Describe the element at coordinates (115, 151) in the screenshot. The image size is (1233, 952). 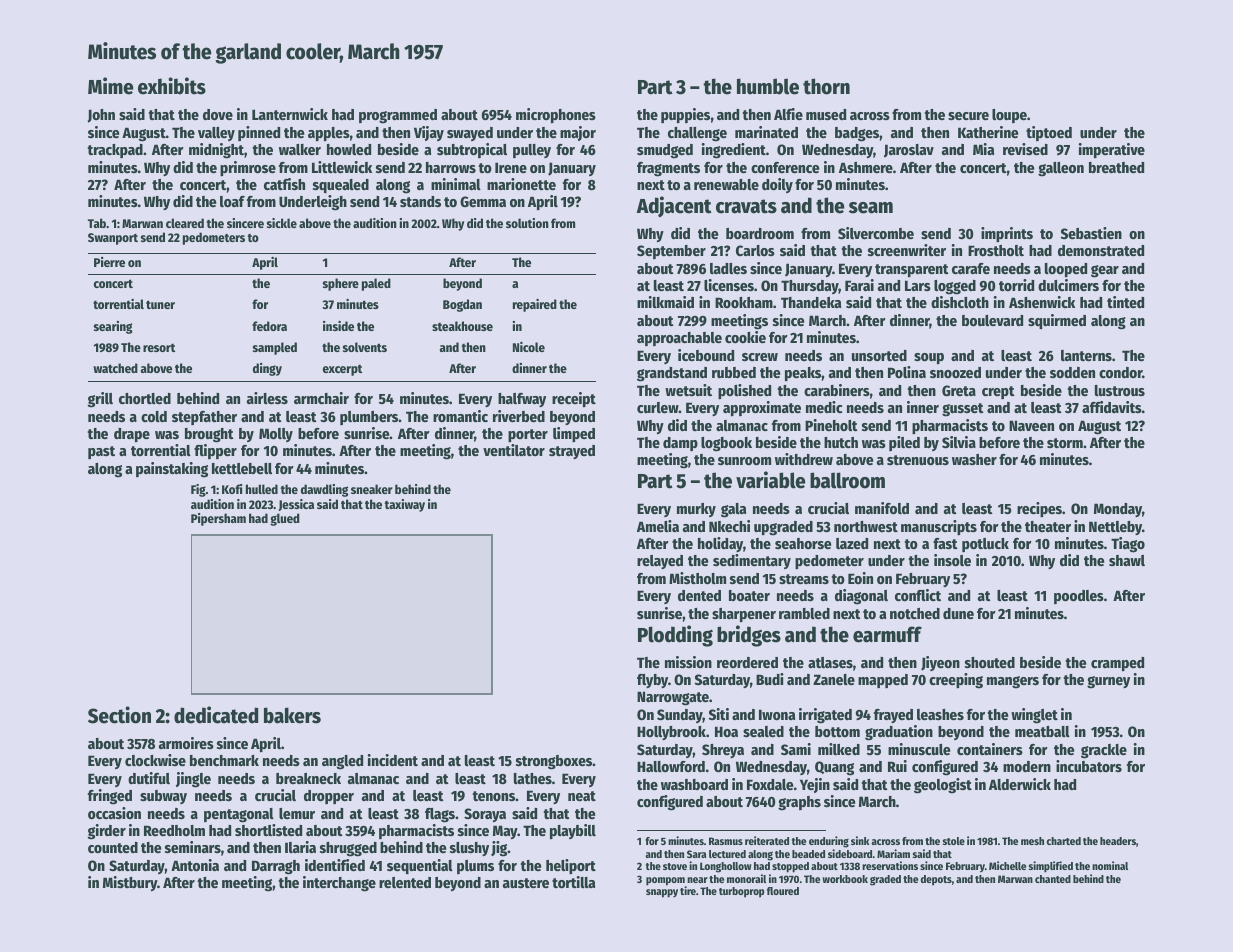
I see `trackpad` at that location.
